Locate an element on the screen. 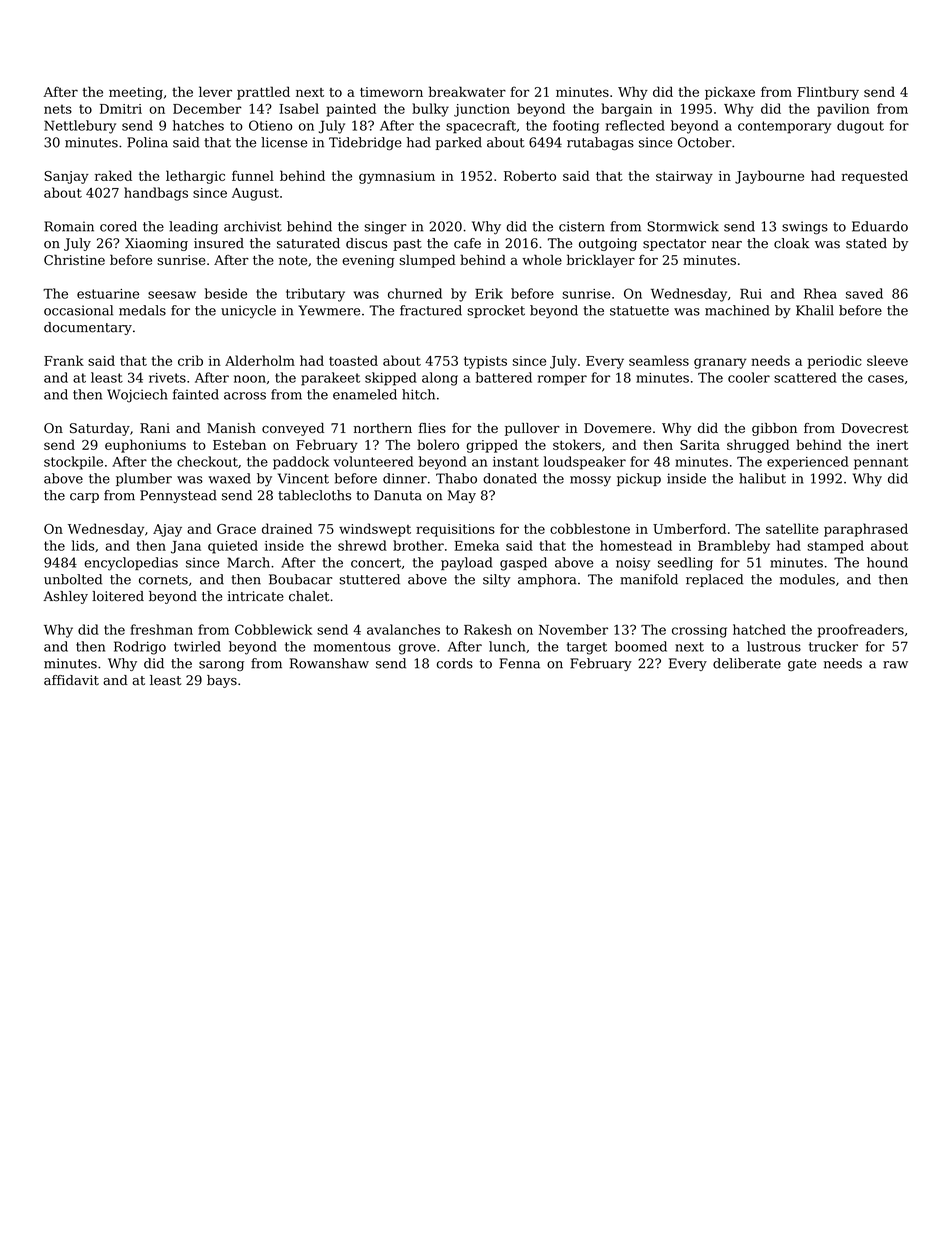 The height and width of the screenshot is (1233, 952). Christine is located at coordinates (74, 260).
